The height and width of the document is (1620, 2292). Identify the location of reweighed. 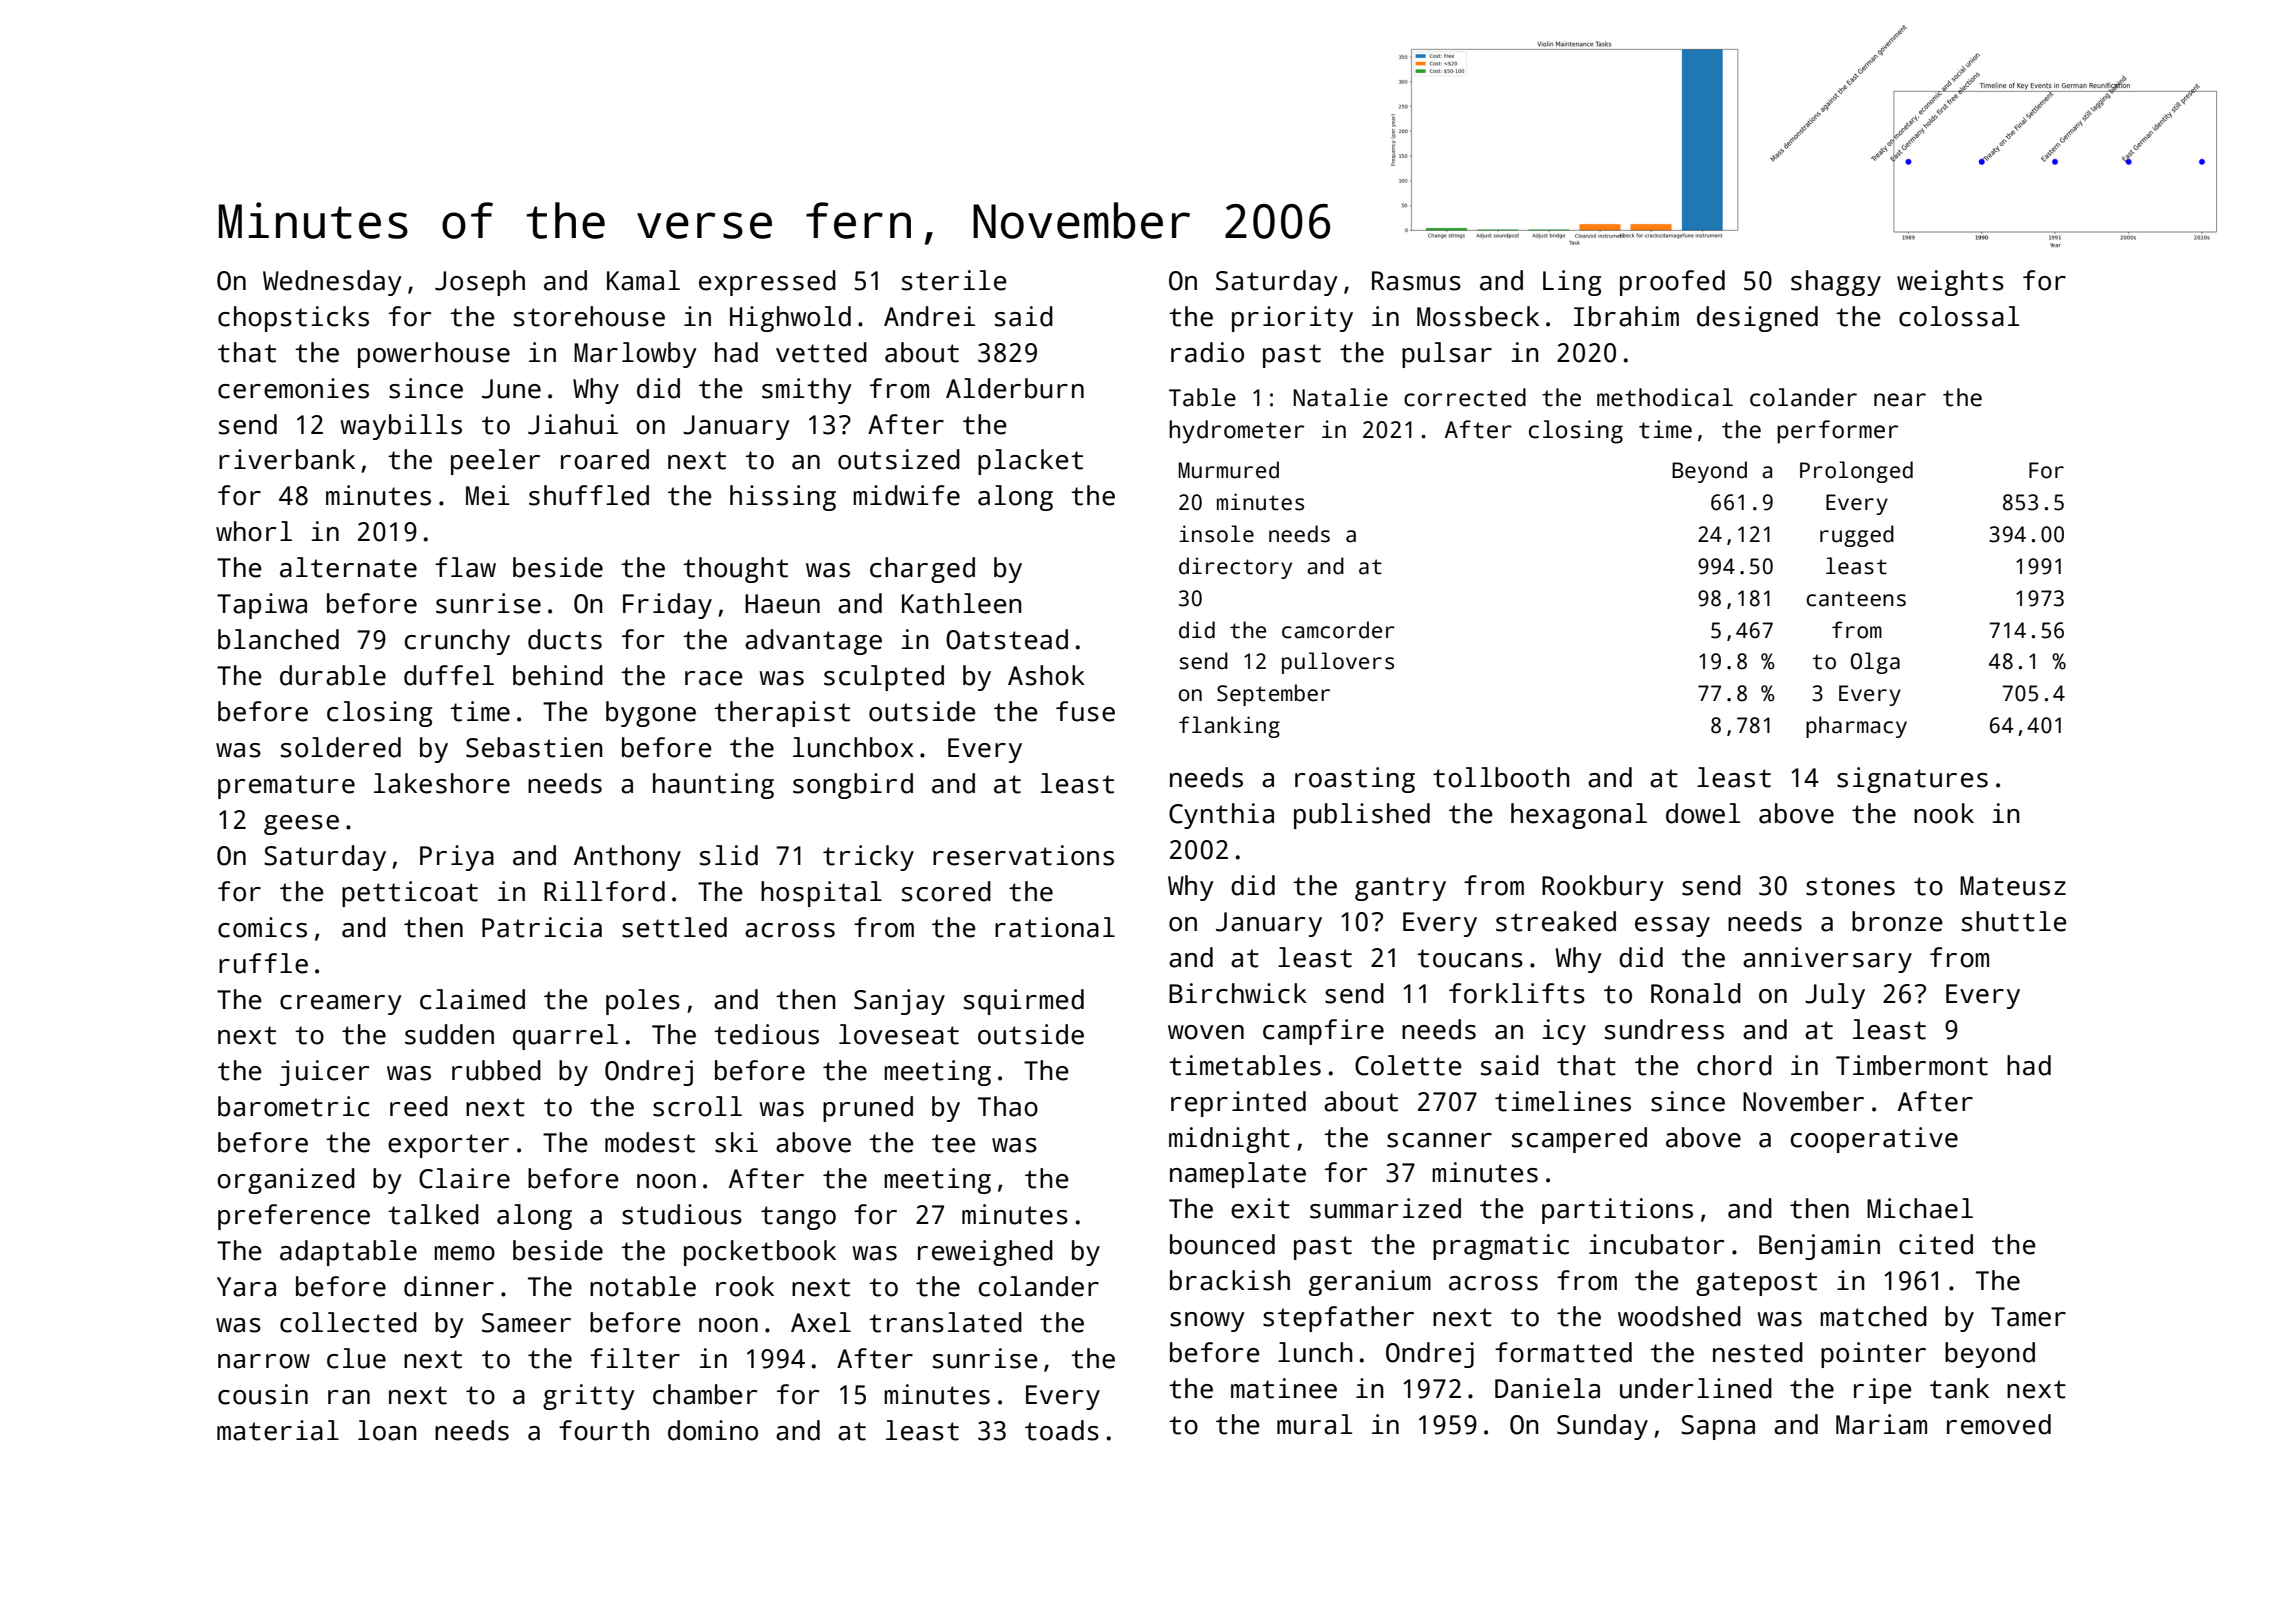
(985, 1253).
